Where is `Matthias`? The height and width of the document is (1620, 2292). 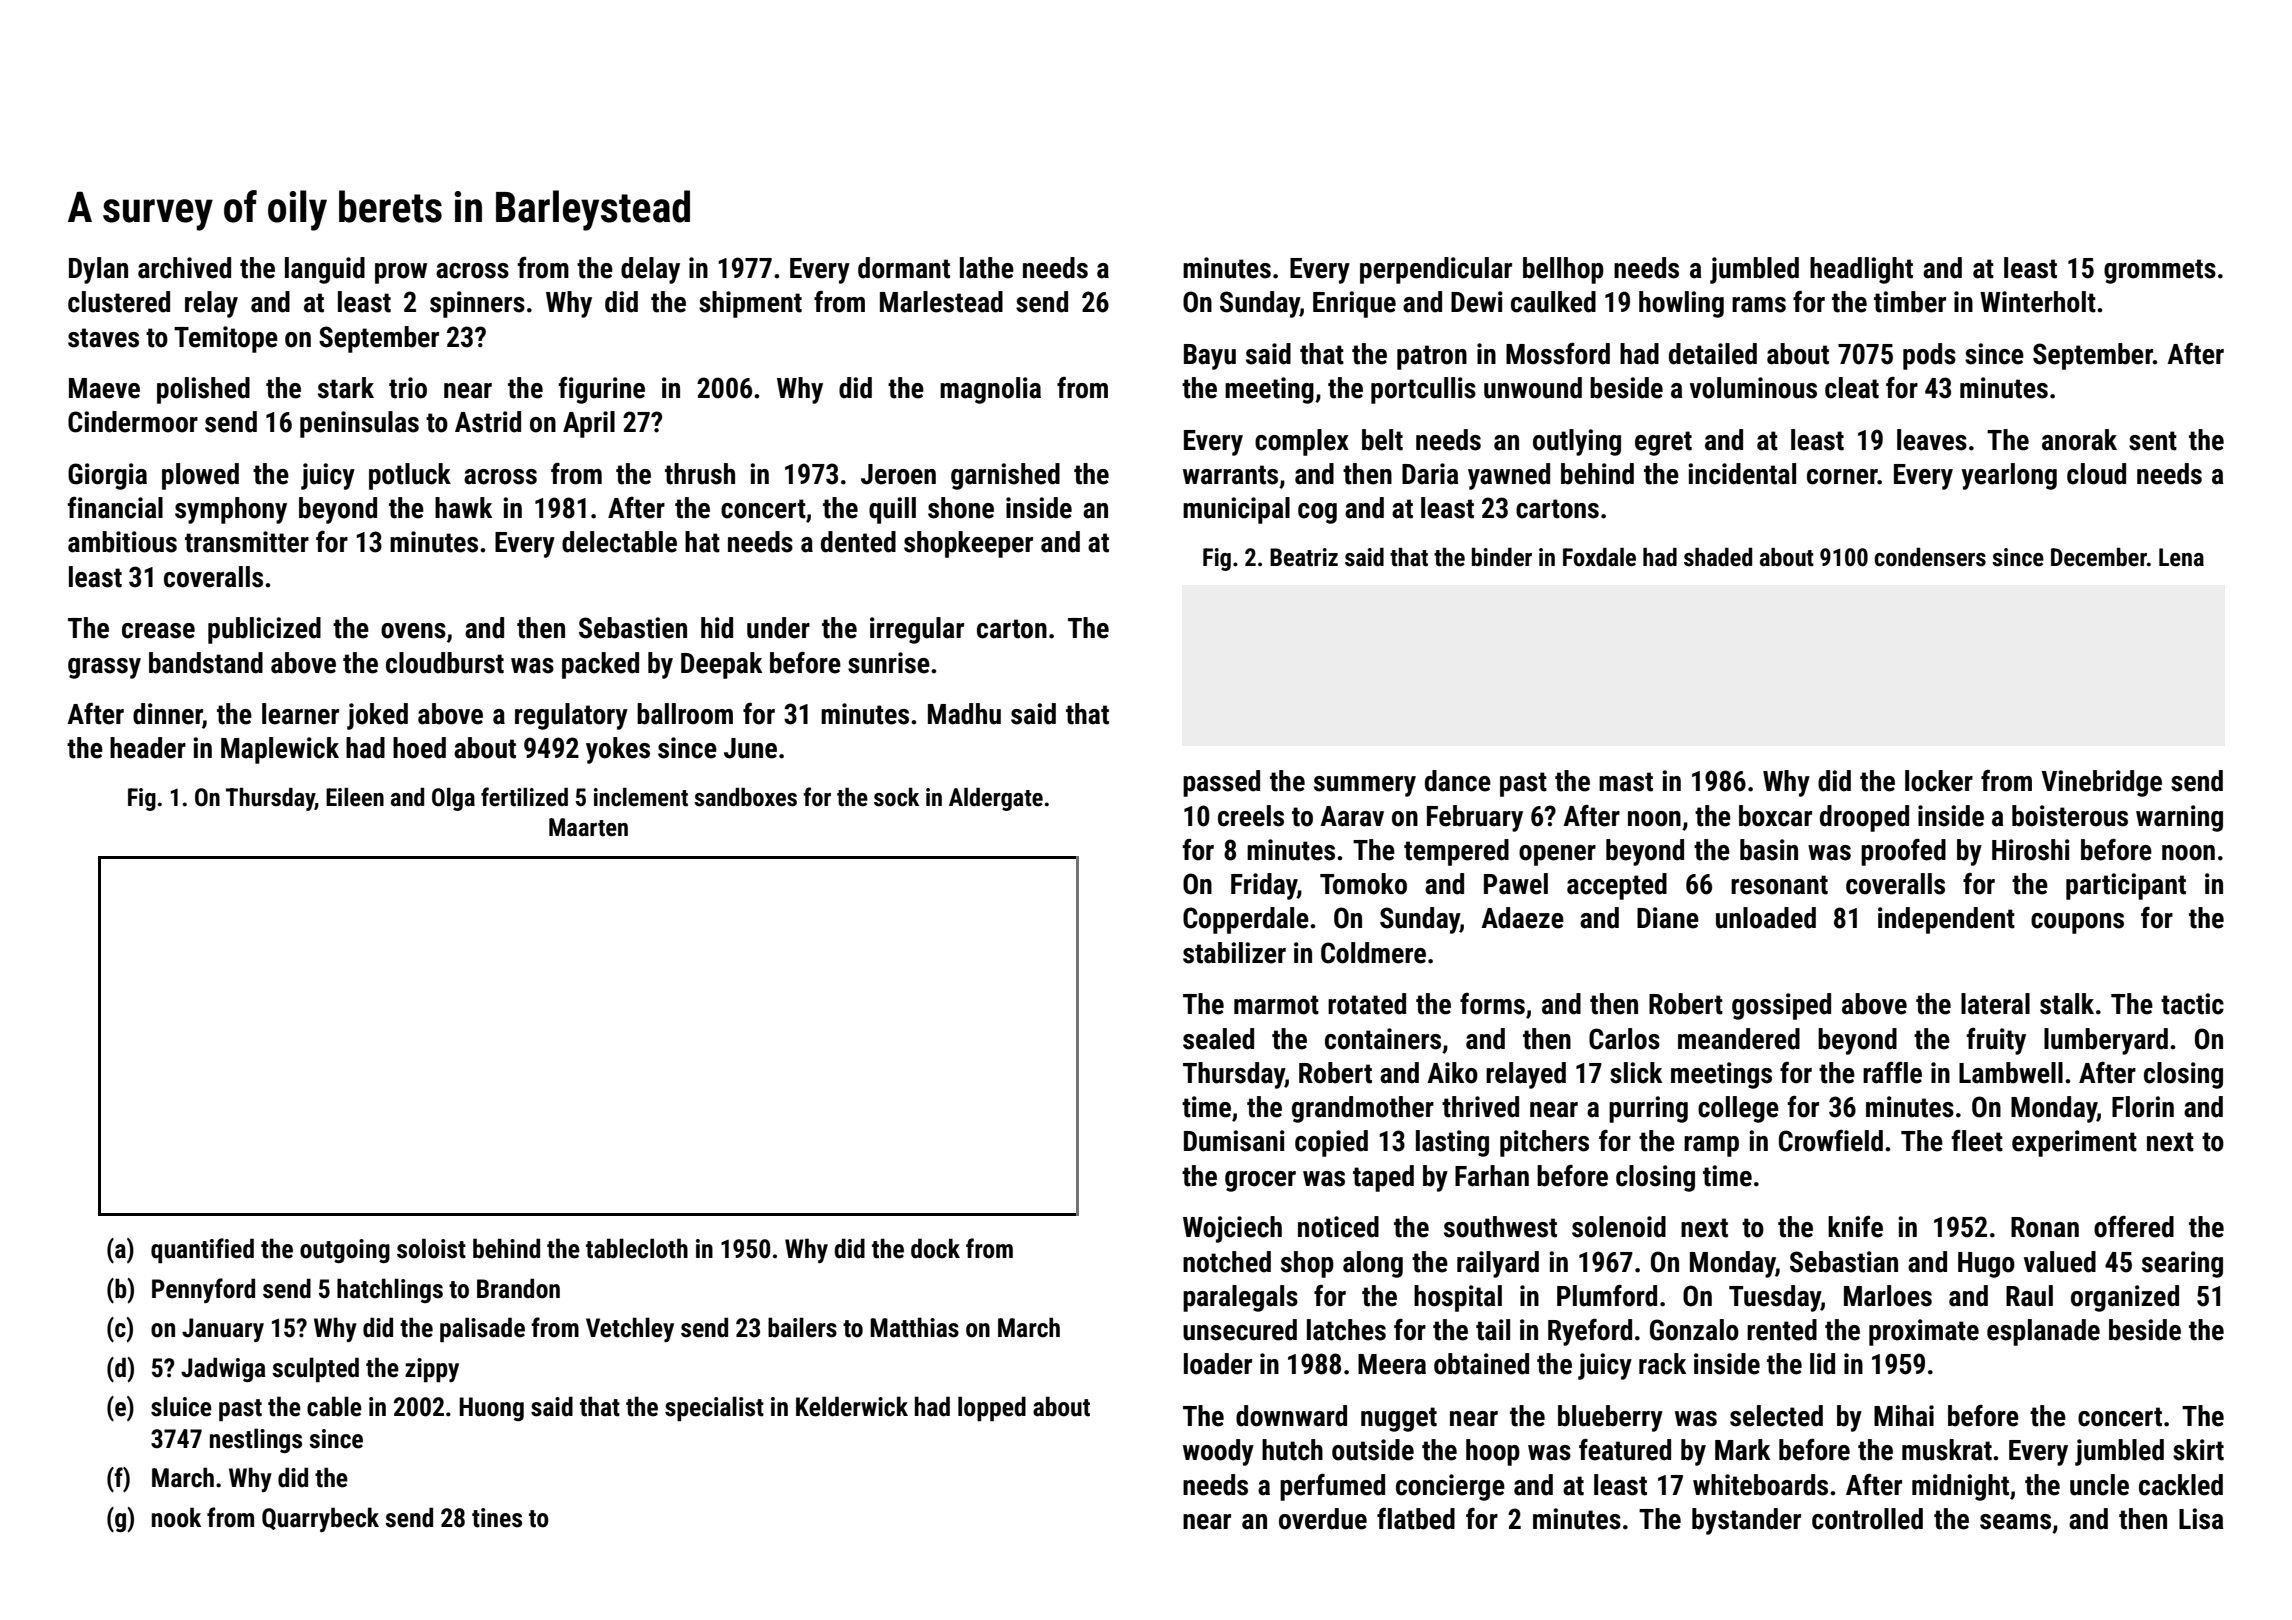 Matthias is located at coordinates (914, 1327).
